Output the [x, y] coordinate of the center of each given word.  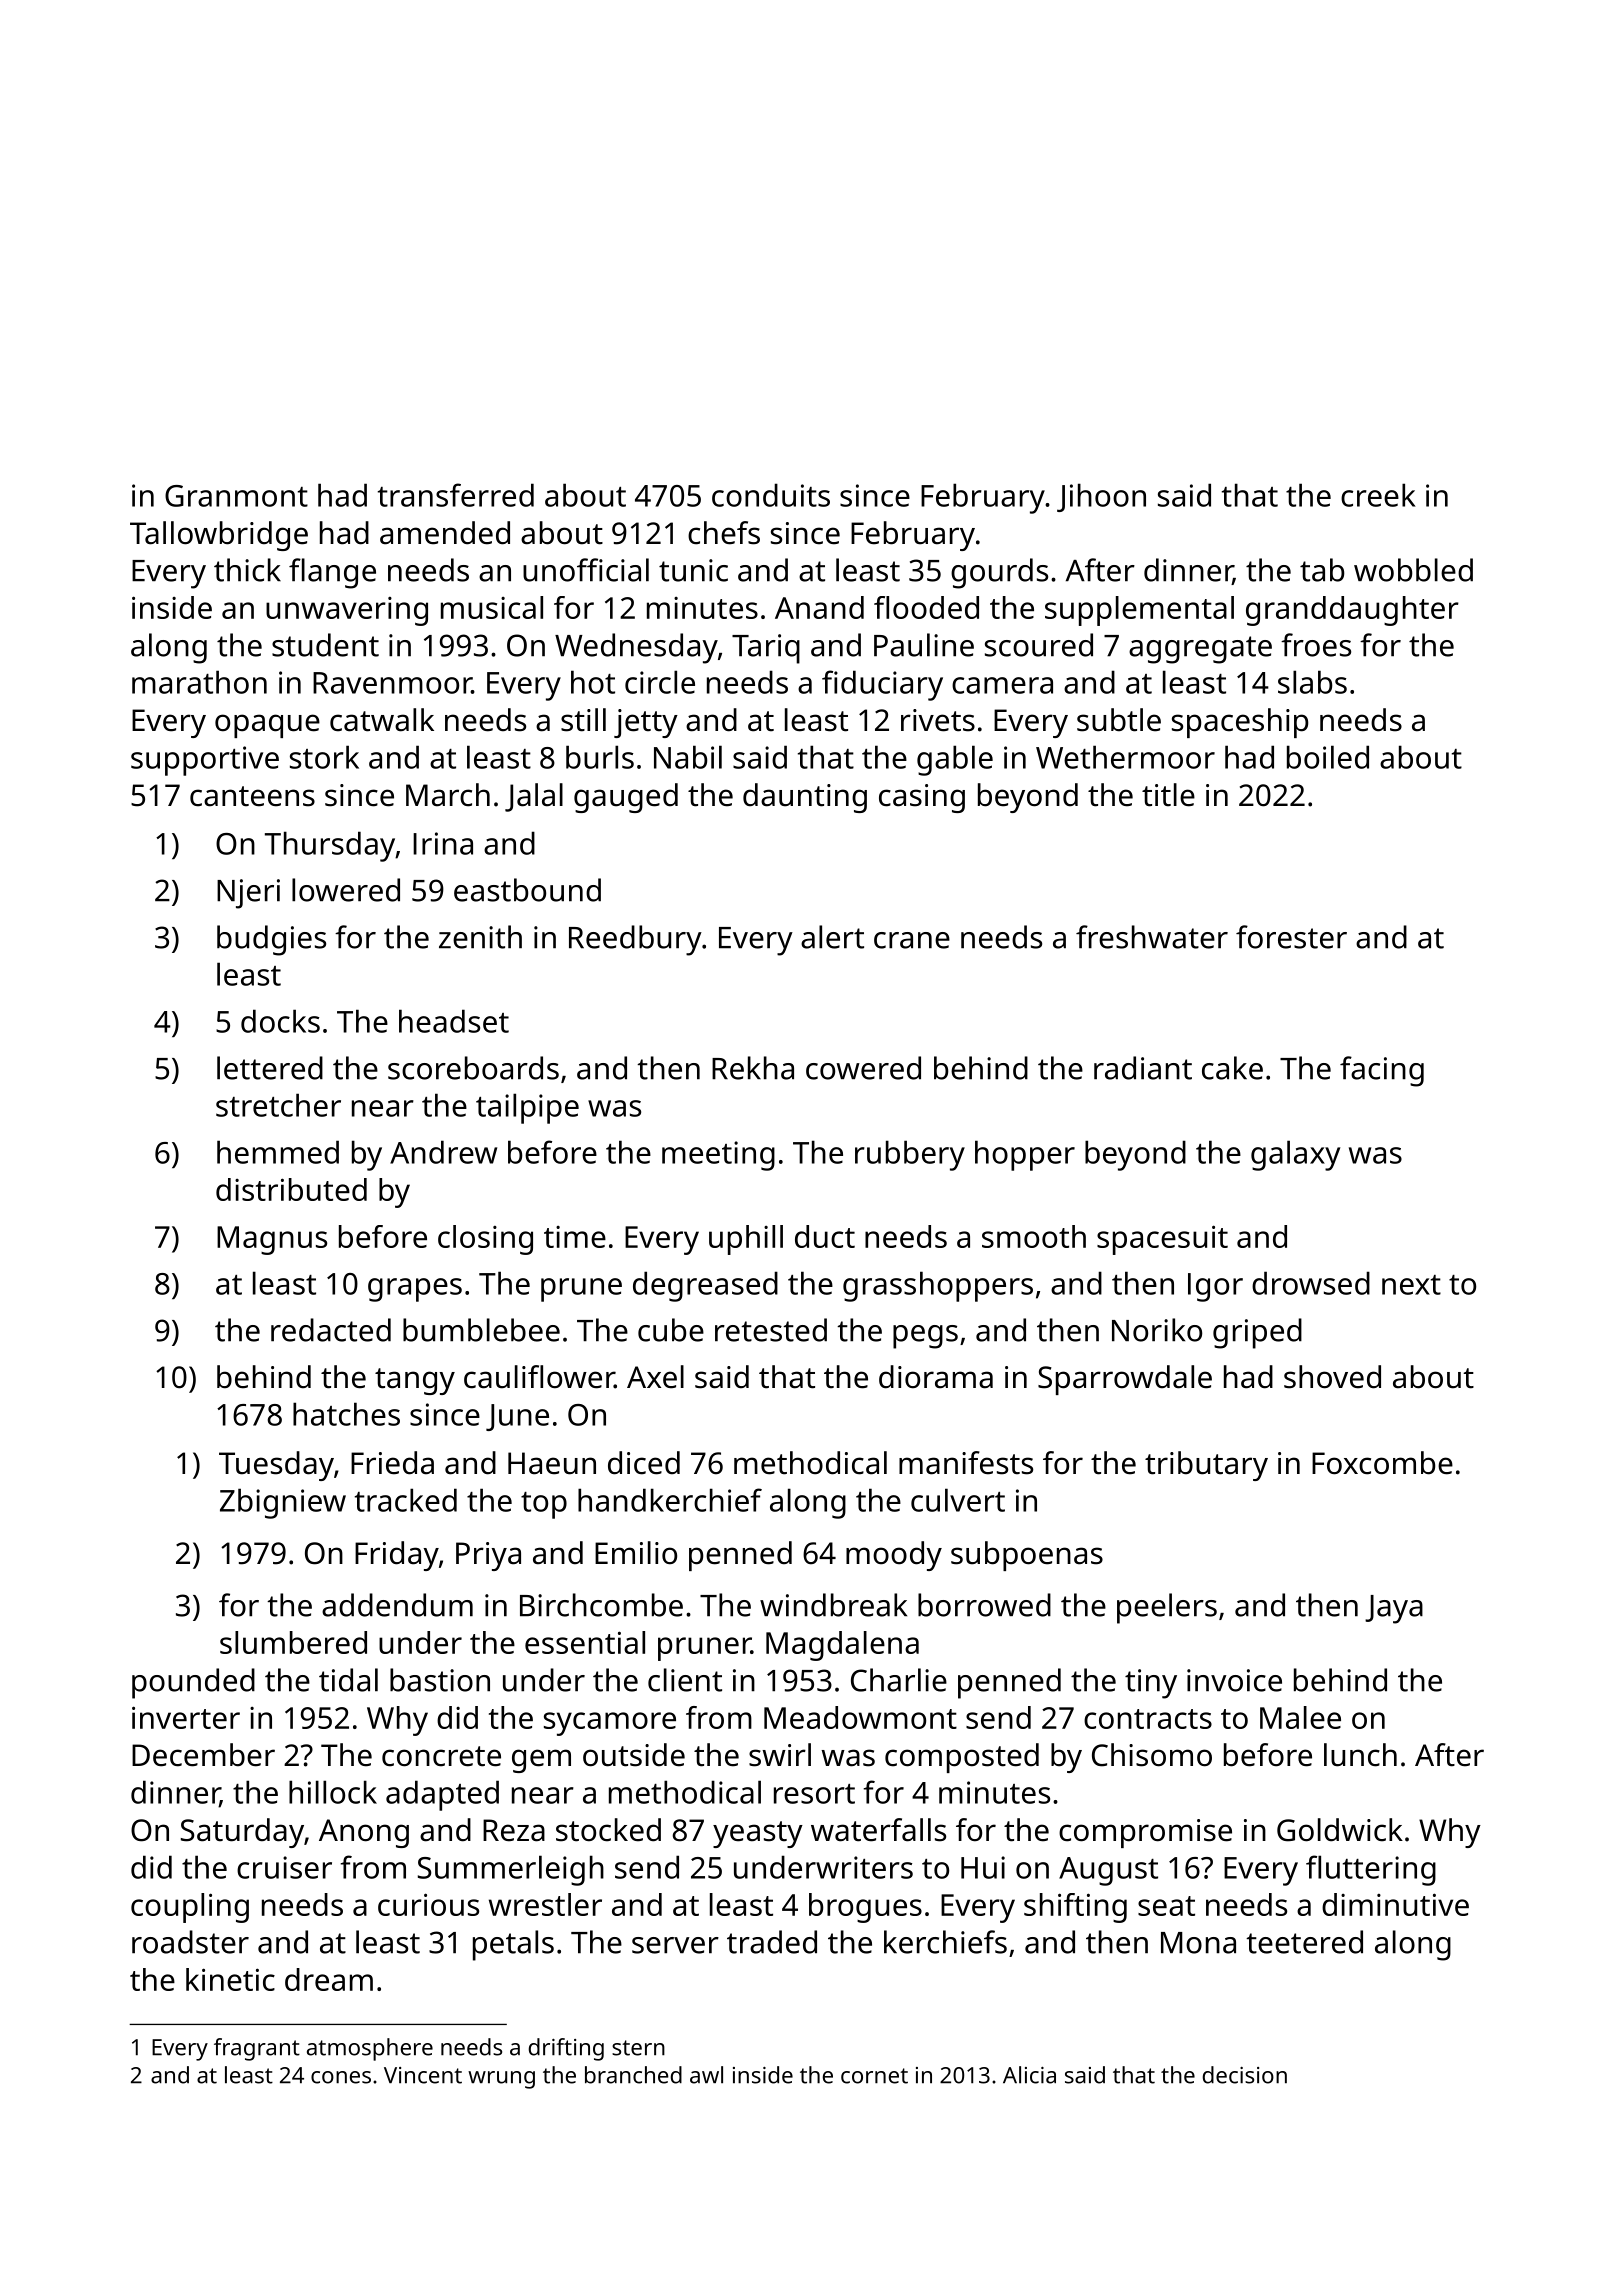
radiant [1143, 1068]
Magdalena [842, 1646]
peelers [1167, 1608]
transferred [456, 495]
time [575, 1237]
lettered [270, 1068]
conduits [771, 495]
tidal [348, 1680]
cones [341, 2077]
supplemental [1139, 611]
